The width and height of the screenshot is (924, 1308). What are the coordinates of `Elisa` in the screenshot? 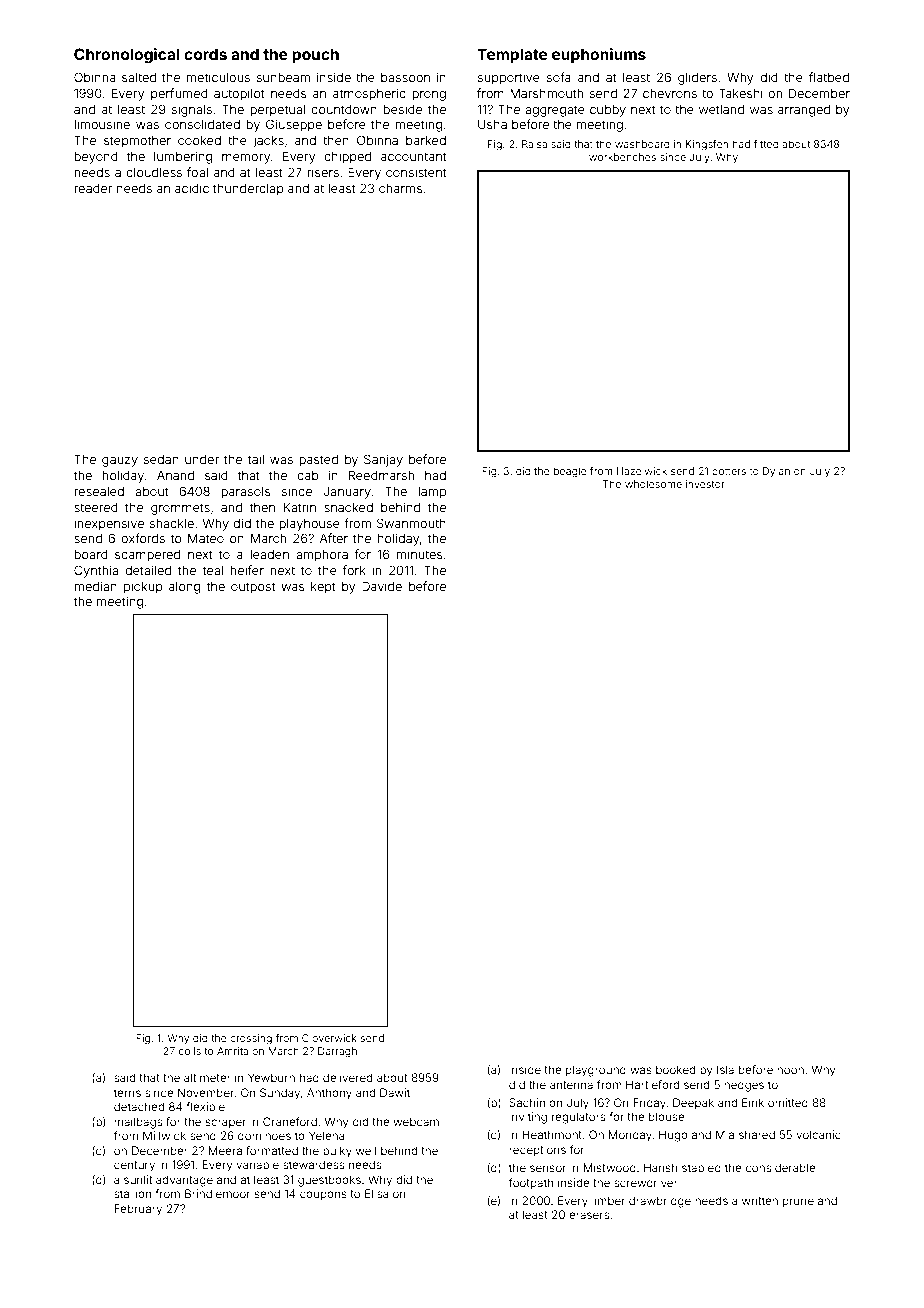 It's located at (377, 1193).
